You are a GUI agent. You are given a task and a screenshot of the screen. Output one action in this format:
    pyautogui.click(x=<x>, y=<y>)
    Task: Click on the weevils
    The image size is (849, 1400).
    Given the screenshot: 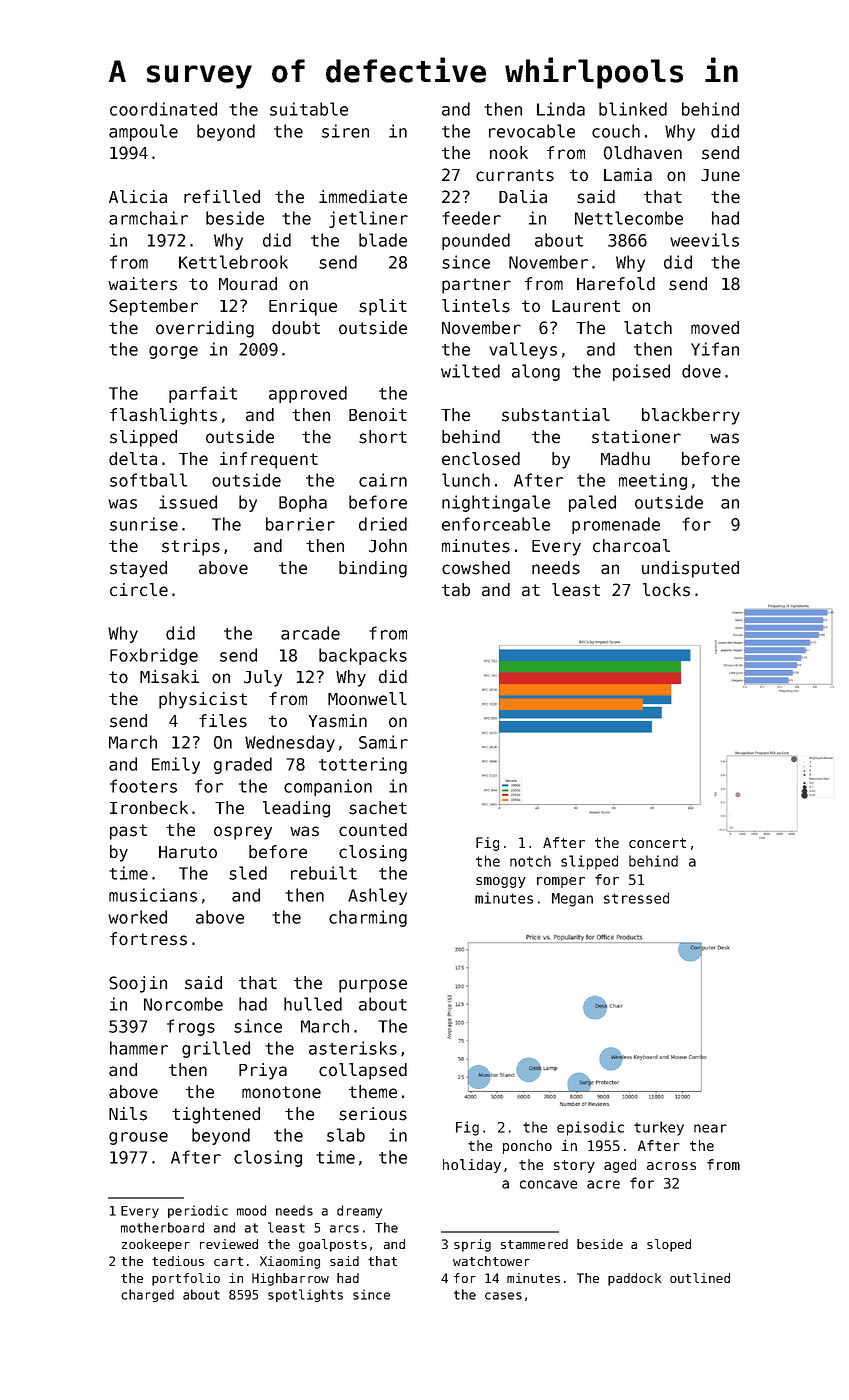 What is the action you would take?
    pyautogui.click(x=704, y=240)
